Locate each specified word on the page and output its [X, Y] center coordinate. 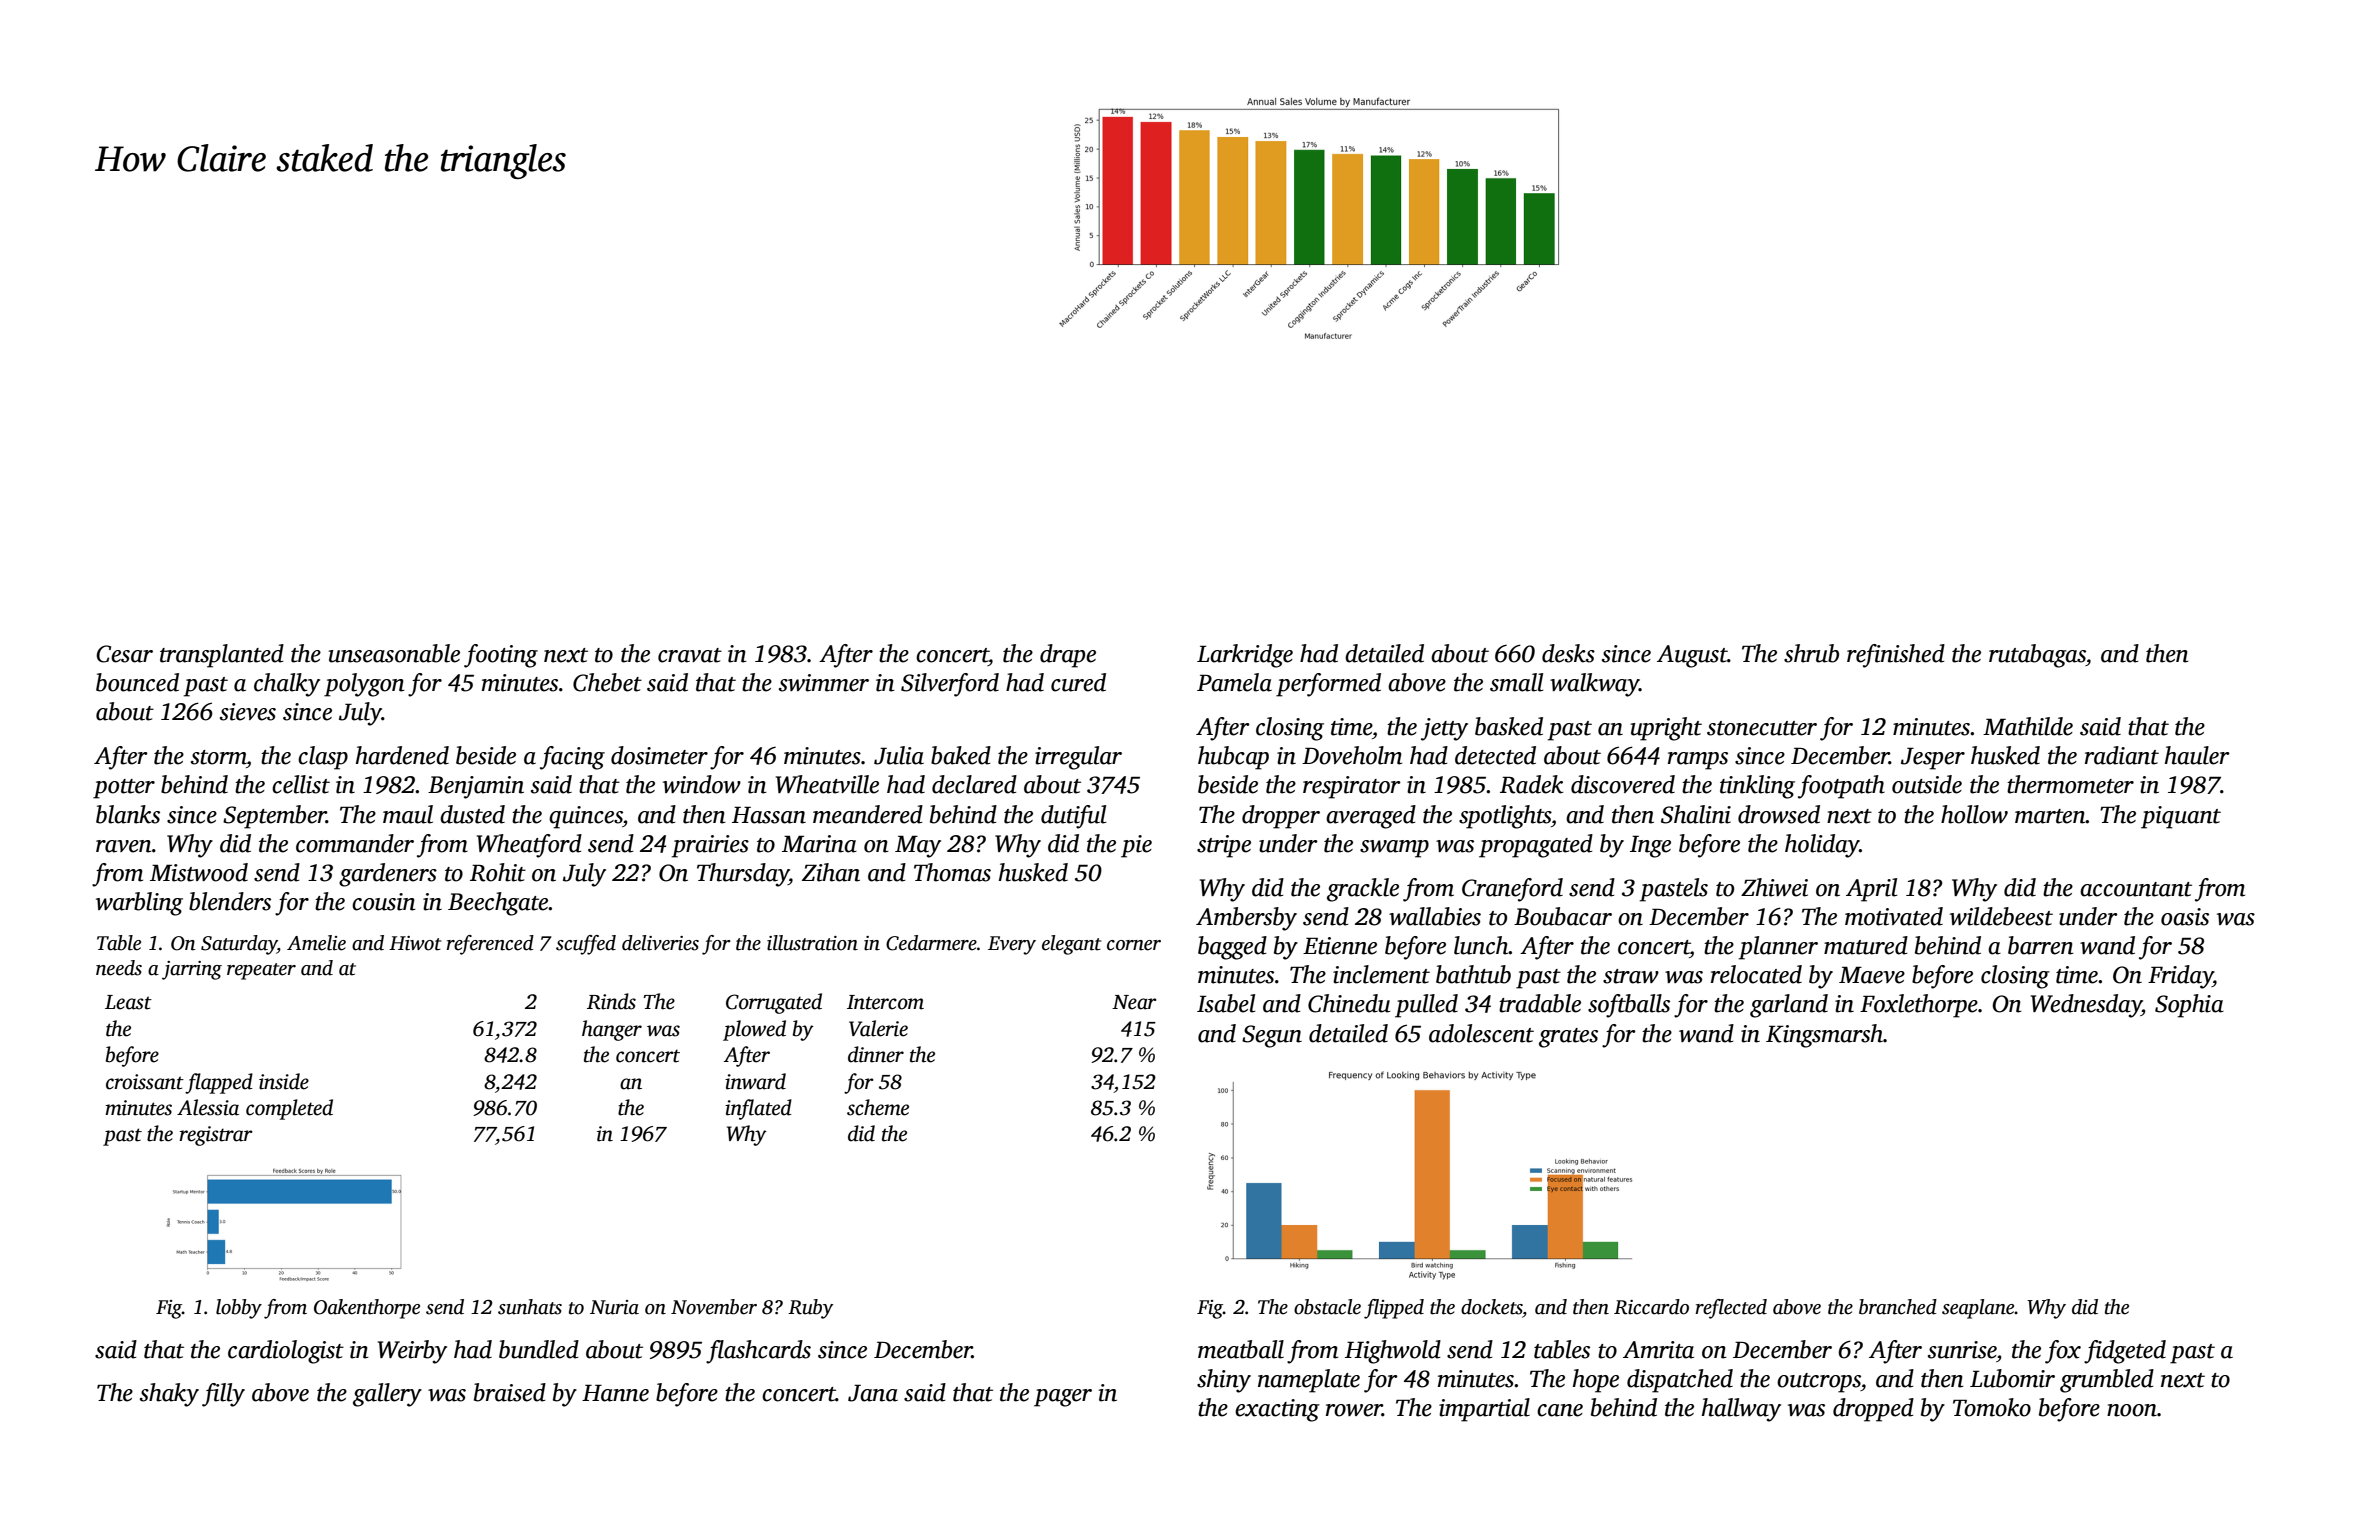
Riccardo [1651, 1307]
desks [1568, 653]
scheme [878, 1107]
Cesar [124, 654]
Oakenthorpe [367, 1309]
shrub [1811, 653]
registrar [216, 1136]
